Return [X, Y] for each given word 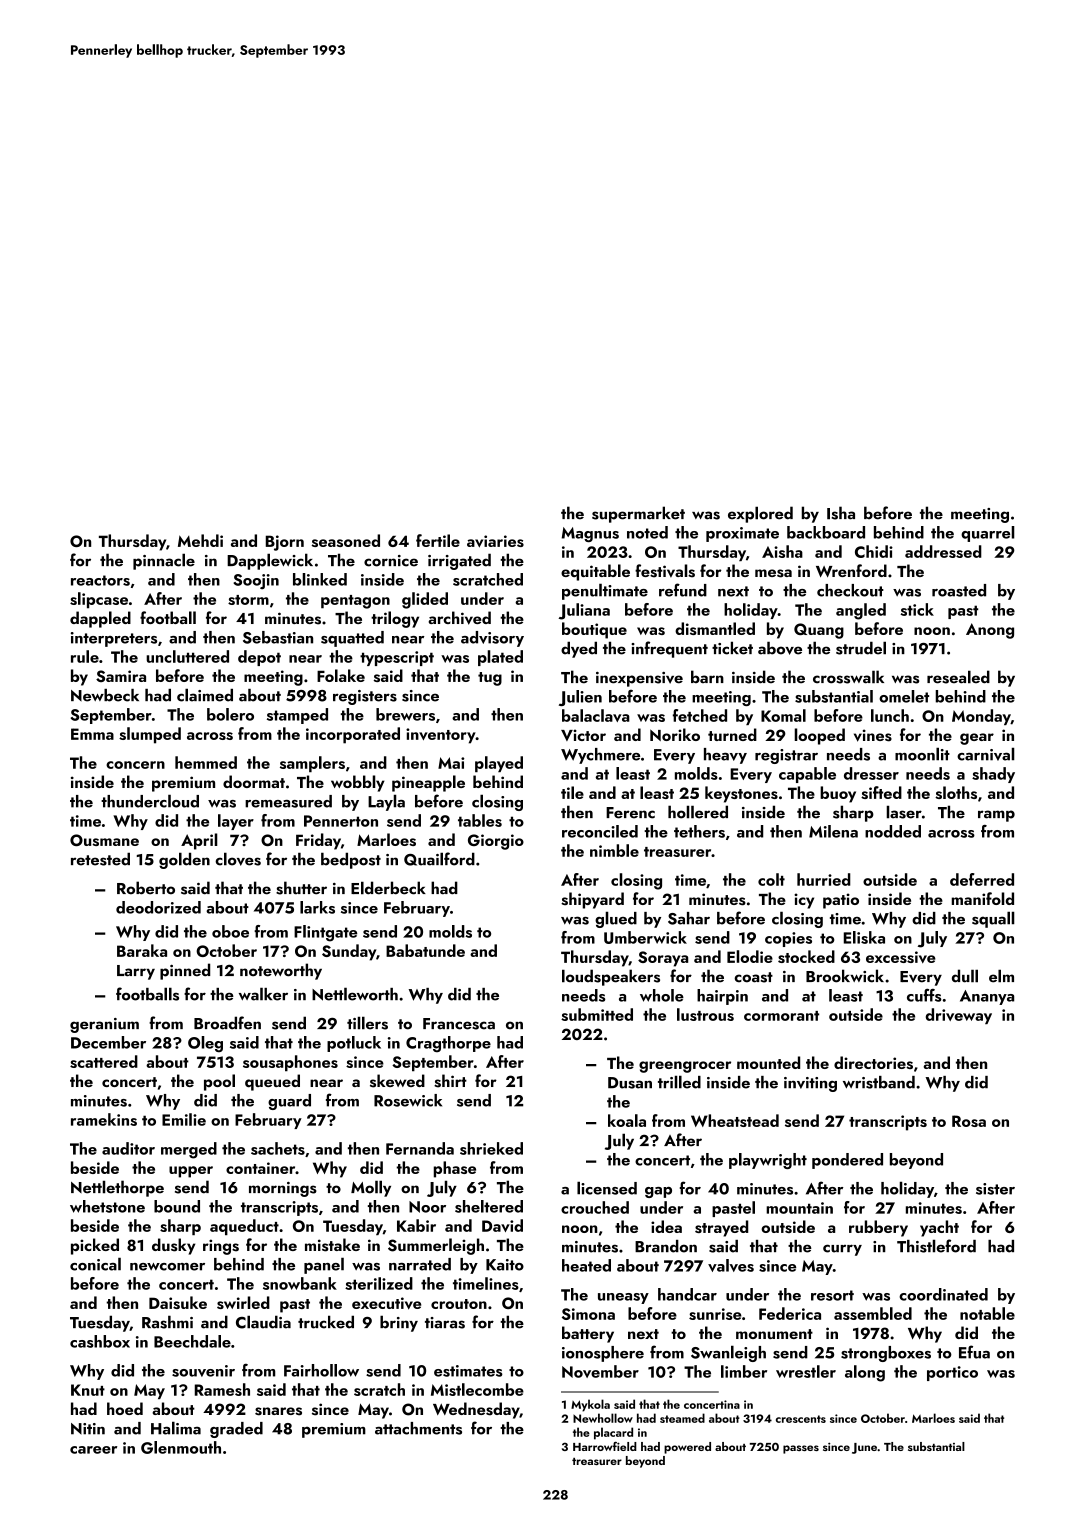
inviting [810, 1084]
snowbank [300, 1283]
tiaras [445, 1323]
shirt [450, 1081]
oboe [230, 931]
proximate [742, 534]
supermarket [638, 514]
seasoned [346, 540]
